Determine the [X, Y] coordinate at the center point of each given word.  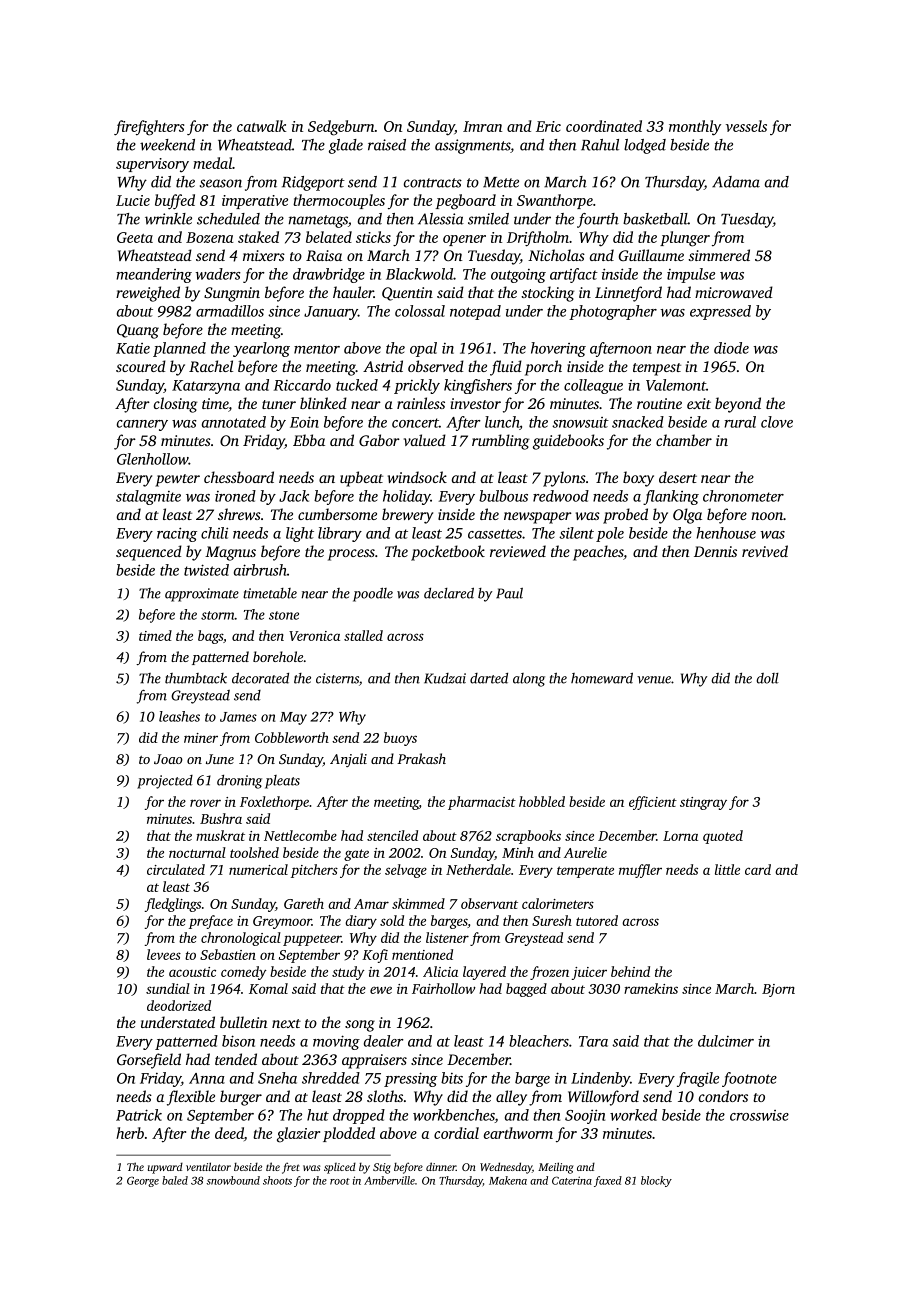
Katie [133, 348]
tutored [597, 920]
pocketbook [448, 553]
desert [678, 477]
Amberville [389, 1180]
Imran [482, 126]
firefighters [149, 128]
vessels [746, 126]
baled [175, 1180]
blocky [656, 1181]
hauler [353, 292]
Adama [736, 182]
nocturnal [197, 852]
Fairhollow [444, 988]
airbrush [260, 570]
